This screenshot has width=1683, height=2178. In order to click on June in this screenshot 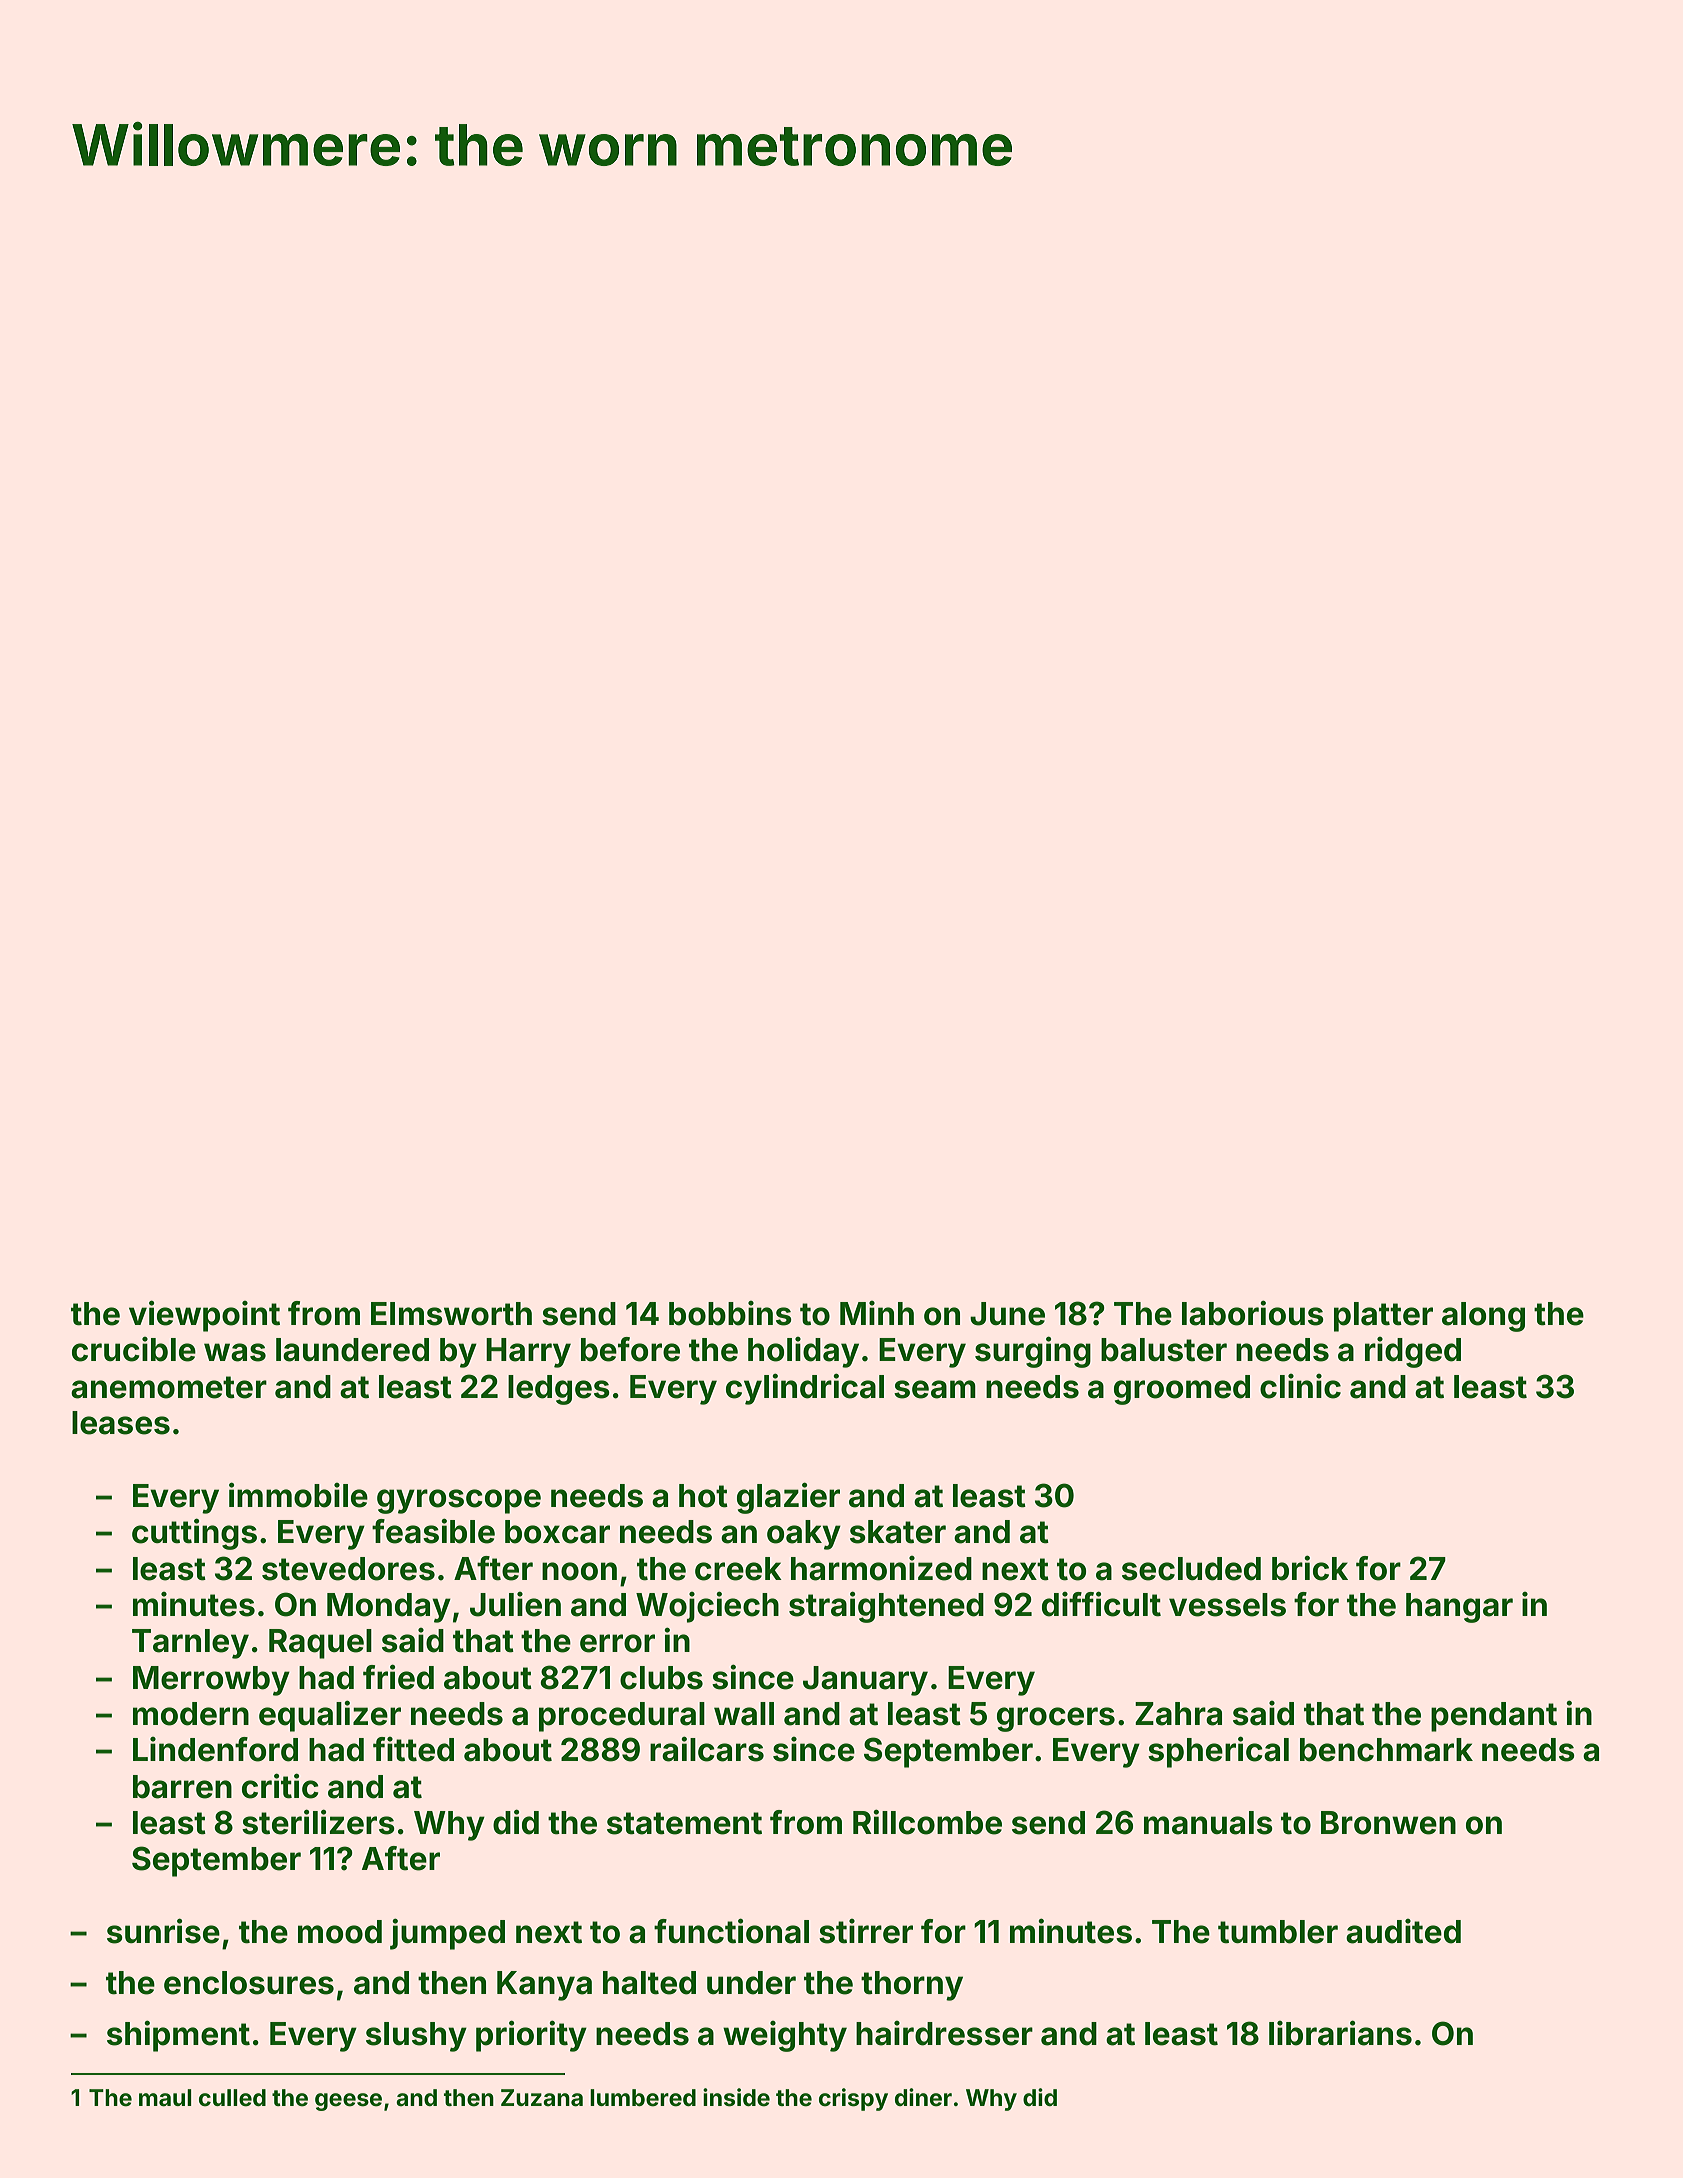, I will do `click(1007, 1314)`.
